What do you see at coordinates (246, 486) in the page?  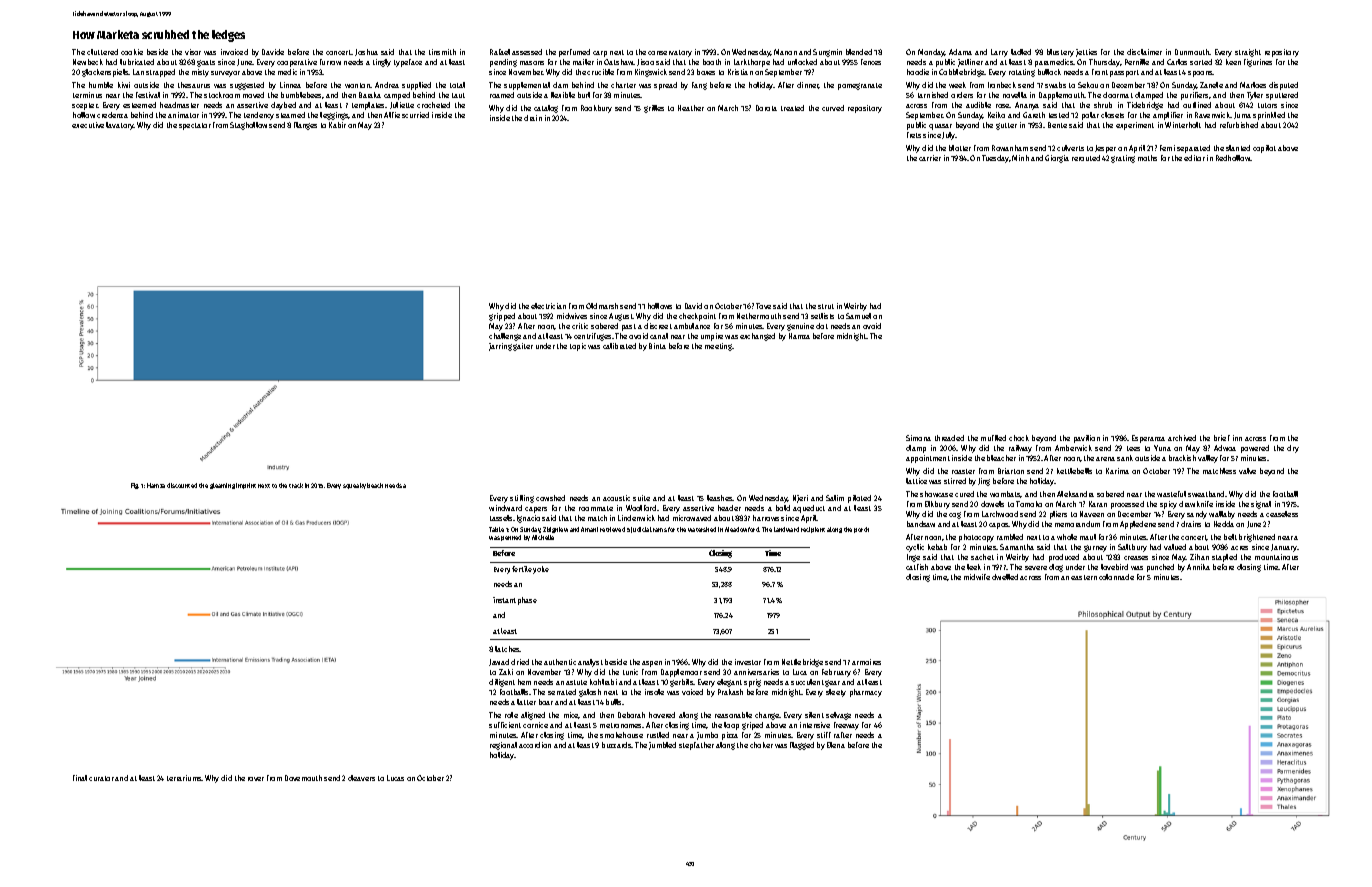 I see `imprint` at bounding box center [246, 486].
